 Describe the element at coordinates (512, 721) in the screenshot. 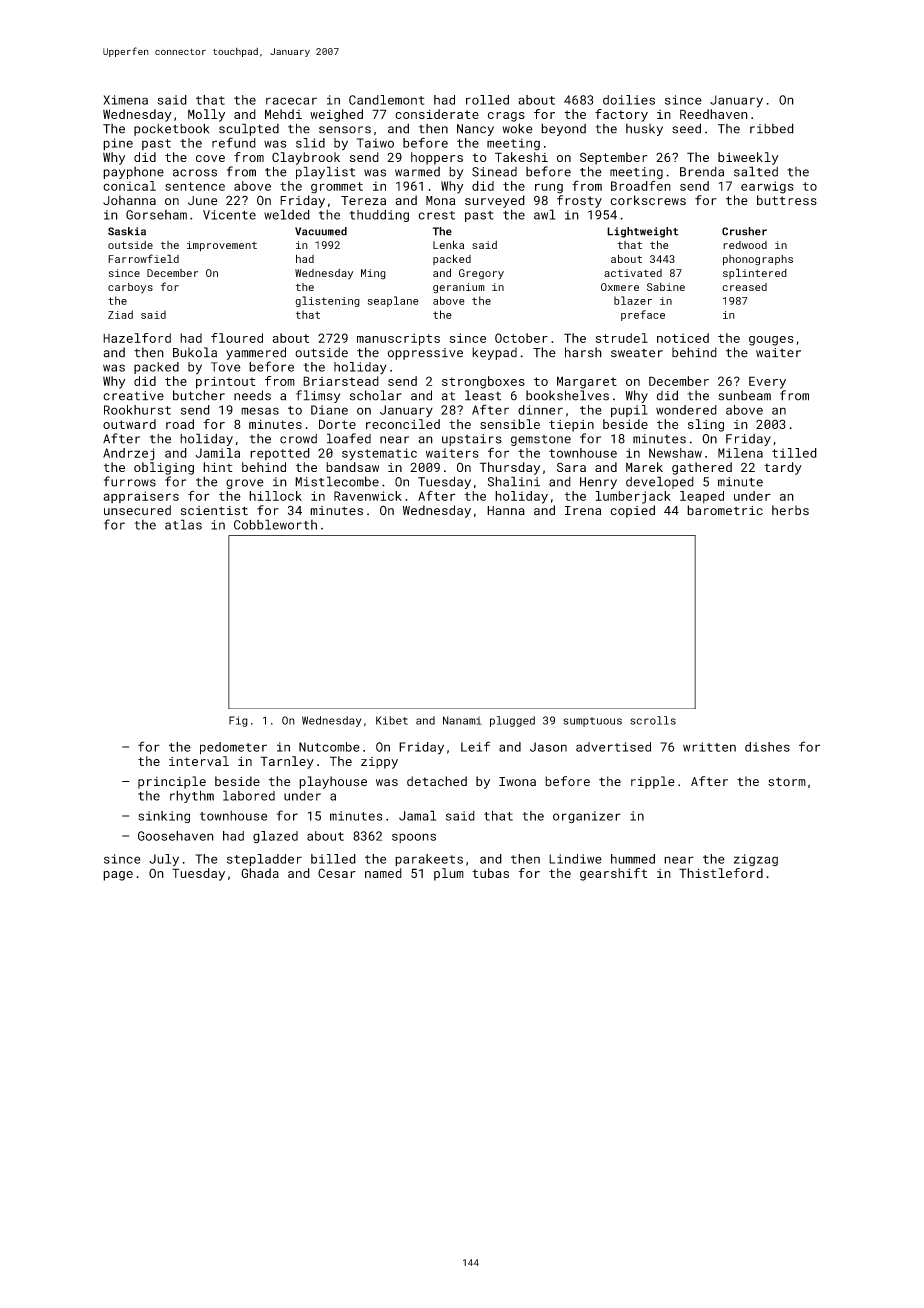

I see `plugged` at that location.
